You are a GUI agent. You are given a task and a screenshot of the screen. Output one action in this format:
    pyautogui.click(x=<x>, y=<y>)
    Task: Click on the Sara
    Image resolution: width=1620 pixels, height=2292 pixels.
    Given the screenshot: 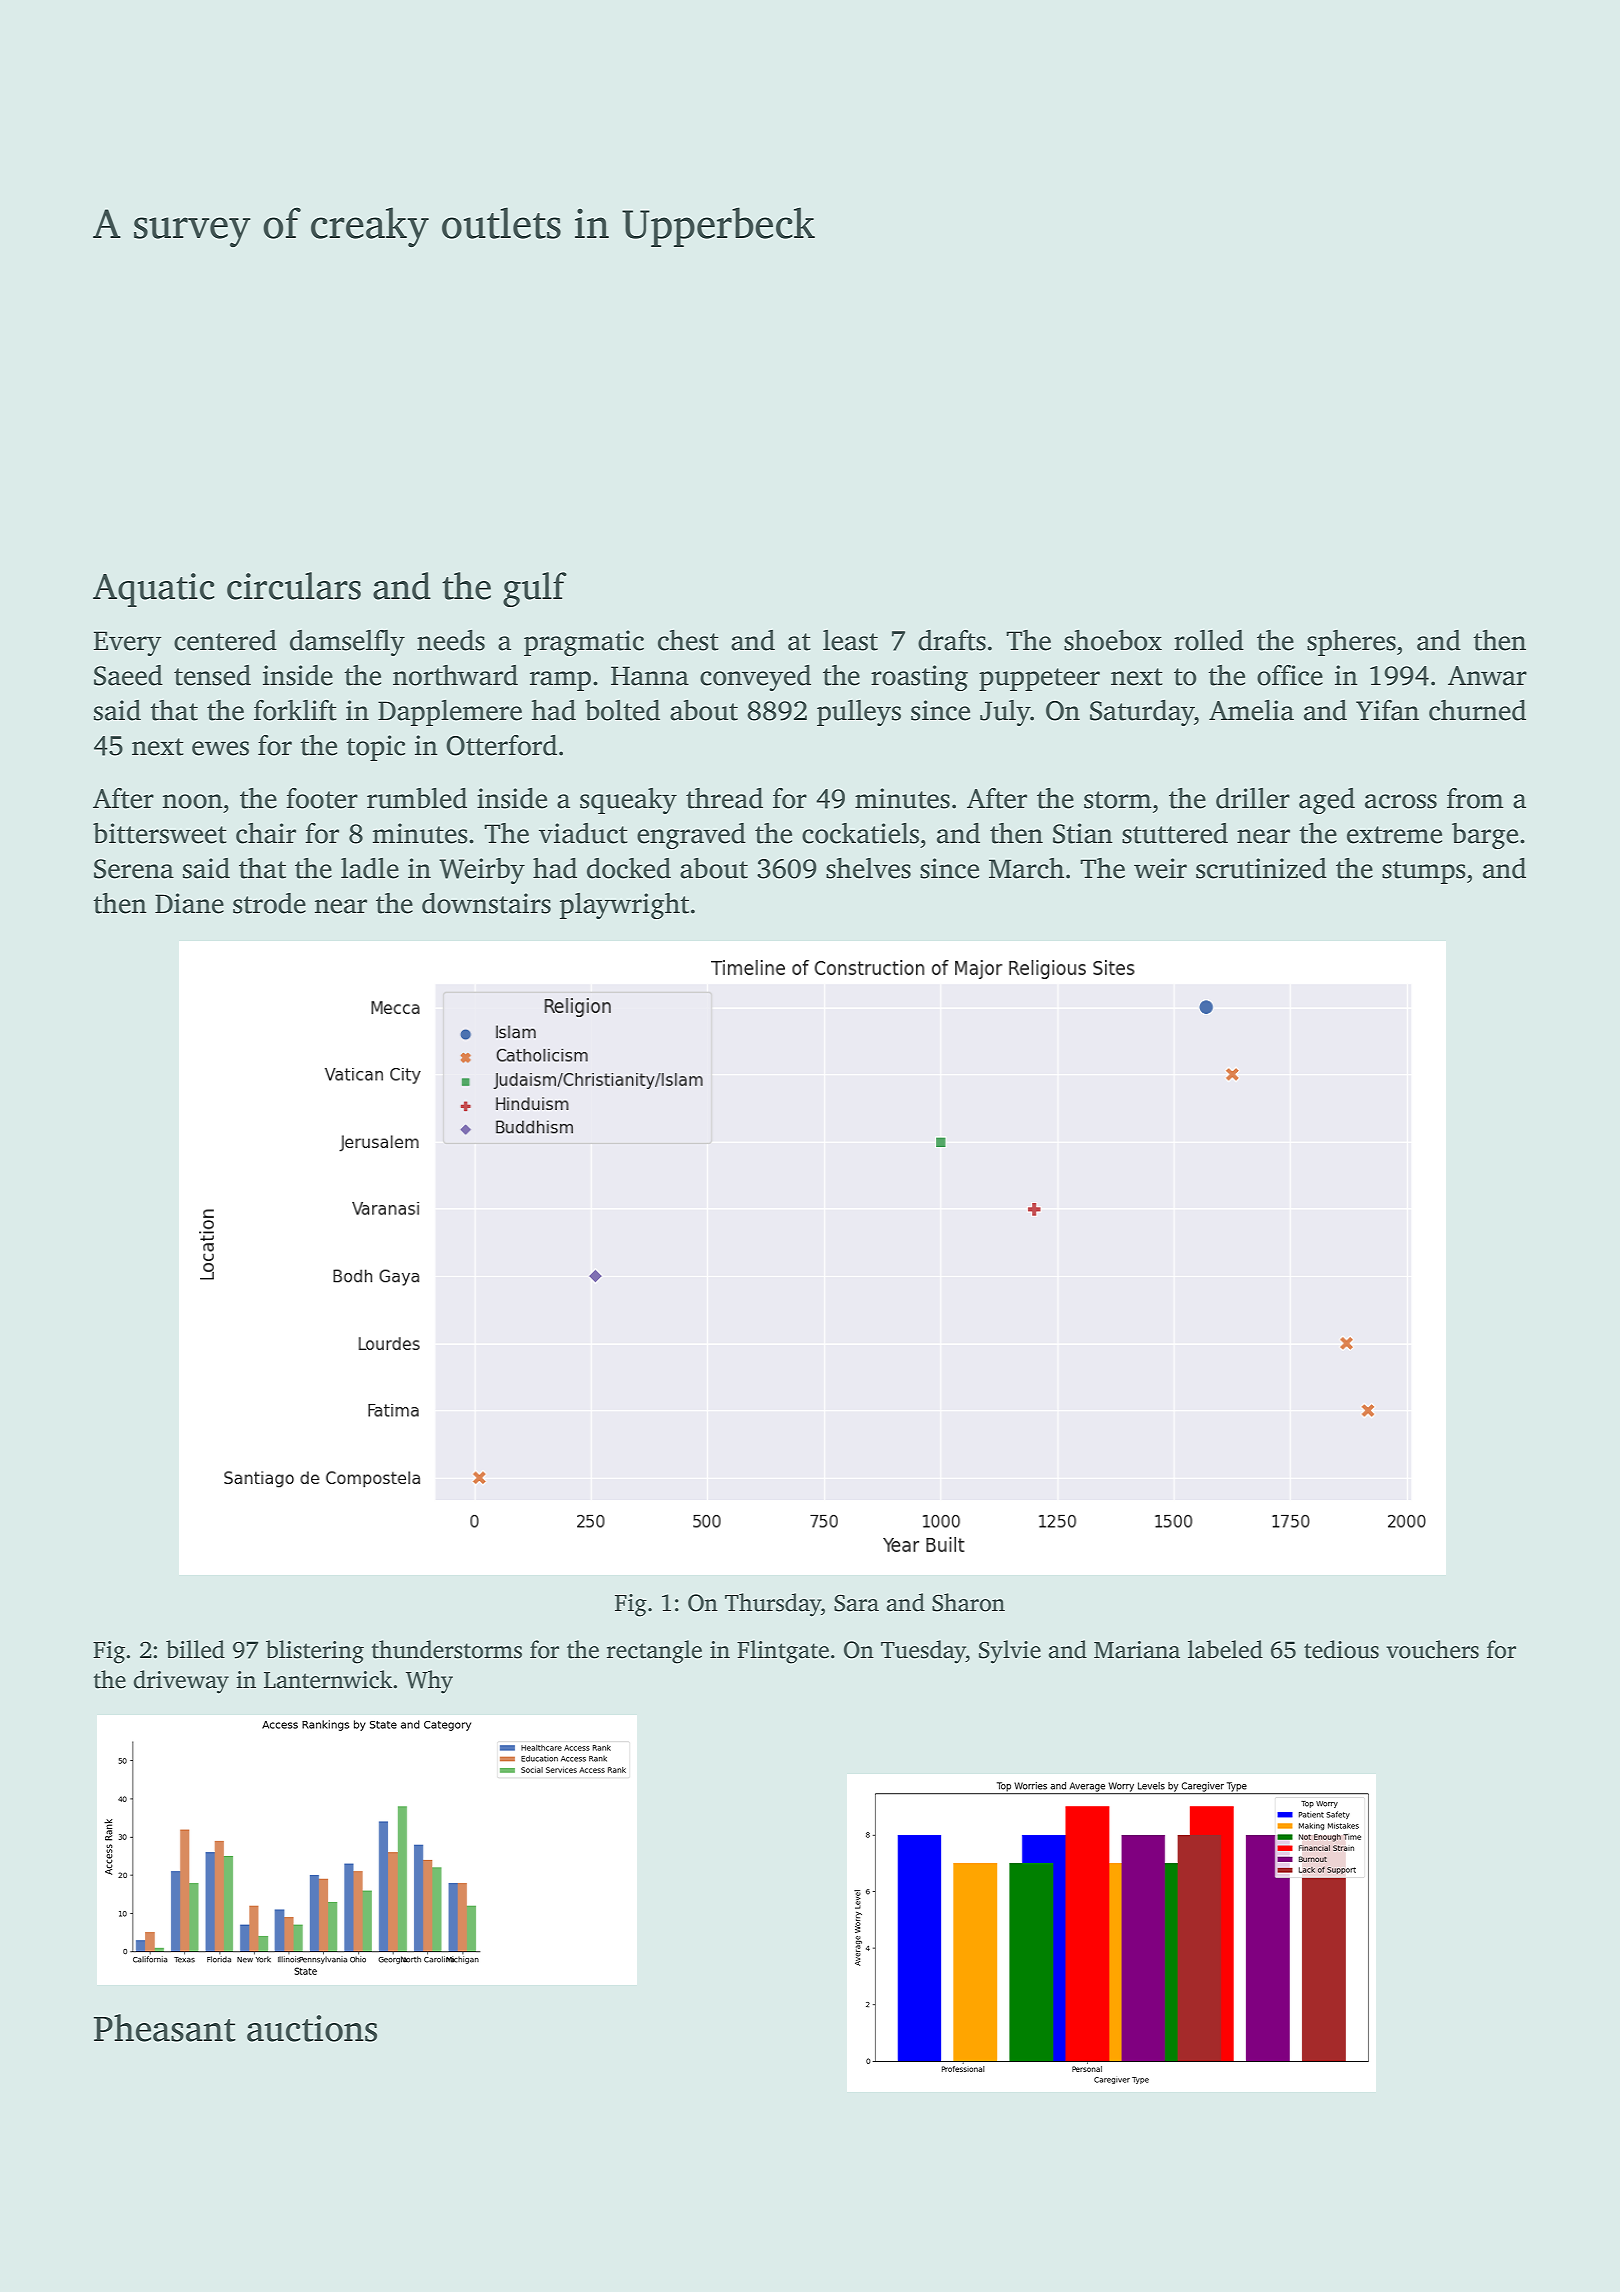 What is the action you would take?
    pyautogui.click(x=856, y=1603)
